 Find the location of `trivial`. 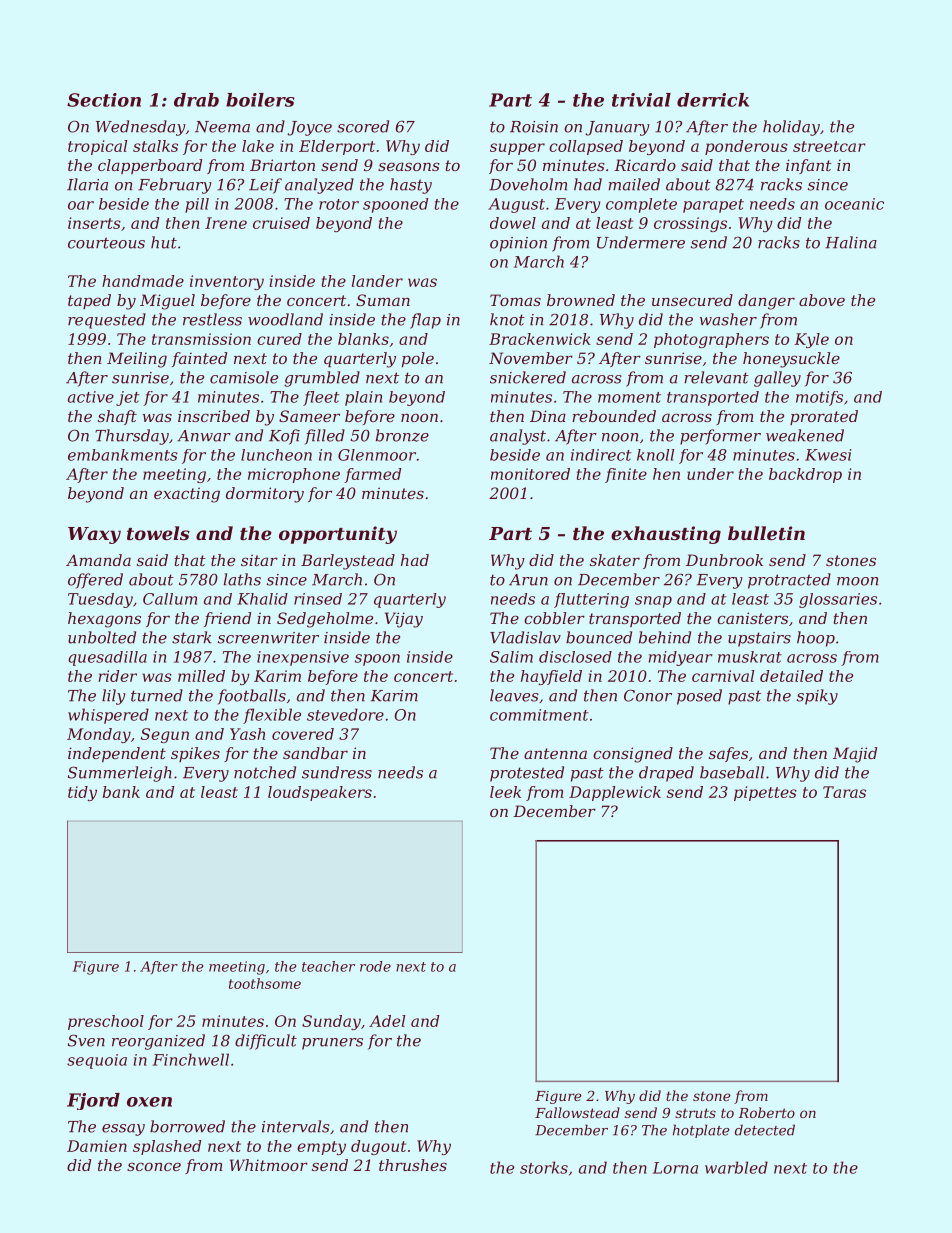

trivial is located at coordinates (641, 100).
